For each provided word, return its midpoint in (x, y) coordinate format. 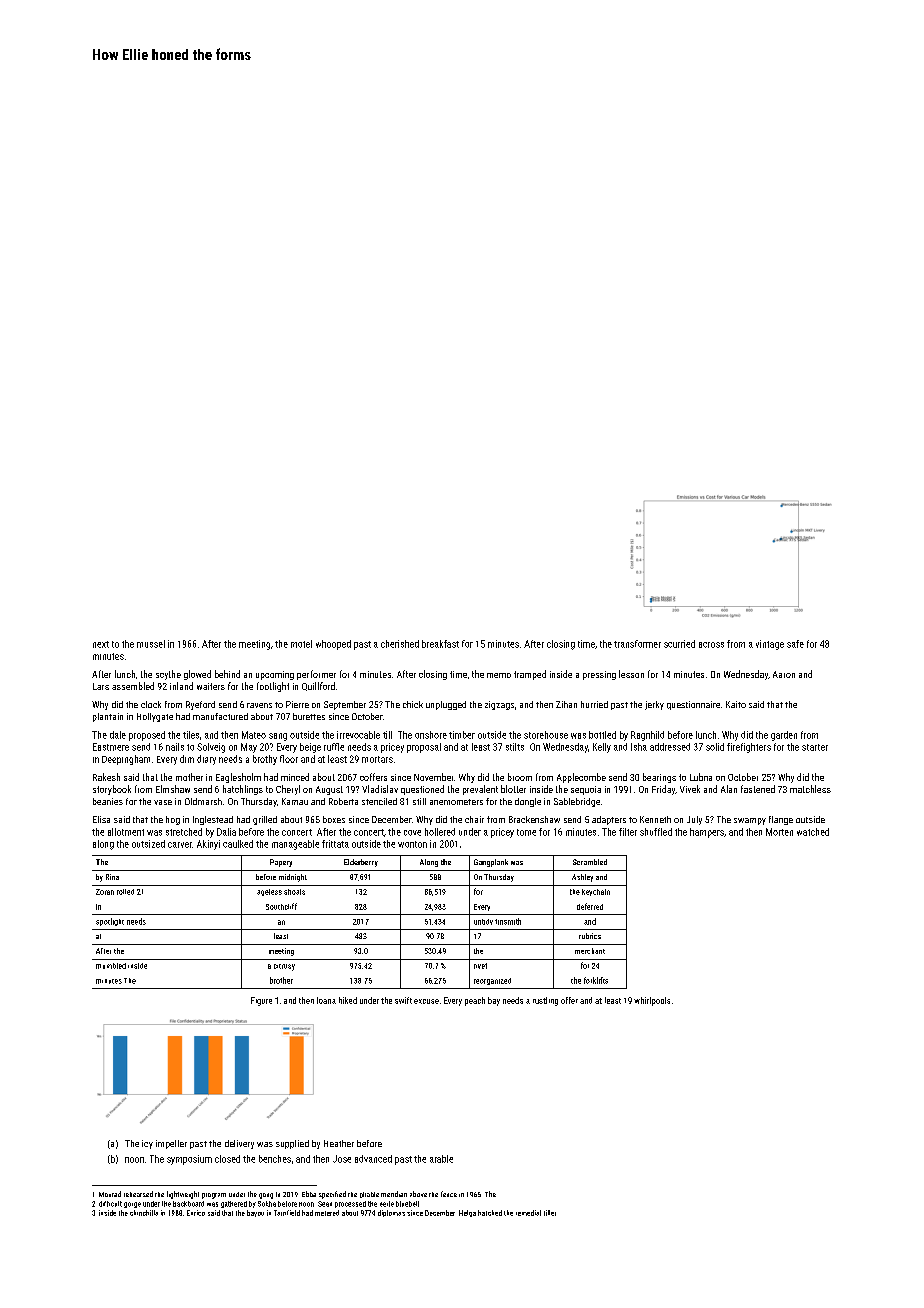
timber (462, 735)
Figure (261, 1001)
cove (412, 833)
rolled (125, 892)
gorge (132, 1205)
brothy (265, 760)
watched (813, 832)
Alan (729, 789)
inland (181, 686)
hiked (348, 1000)
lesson (631, 674)
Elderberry (361, 863)
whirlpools (652, 1001)
